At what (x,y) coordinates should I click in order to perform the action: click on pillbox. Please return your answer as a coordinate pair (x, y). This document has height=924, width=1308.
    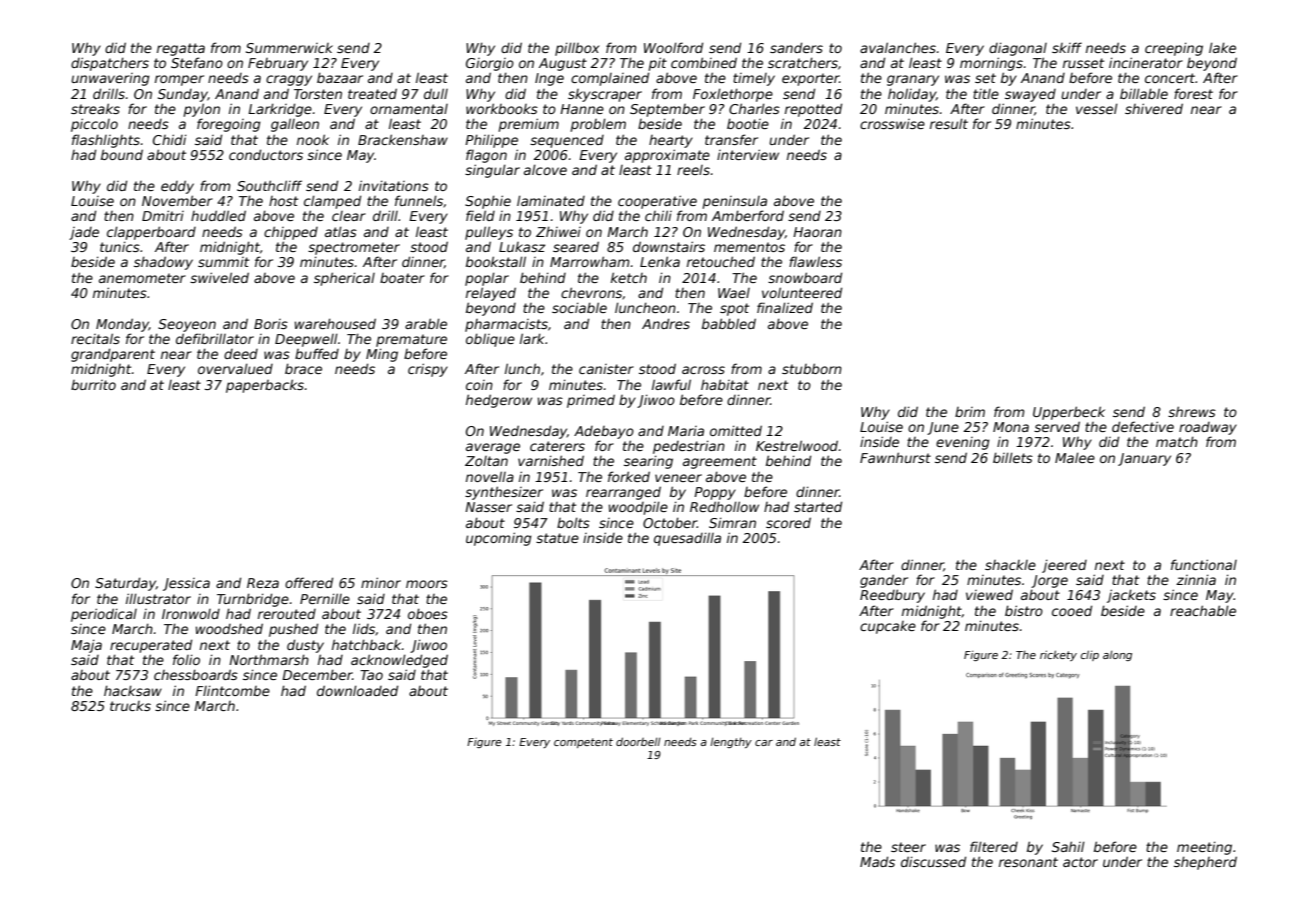
    Looking at the image, I should click on (577, 49).
